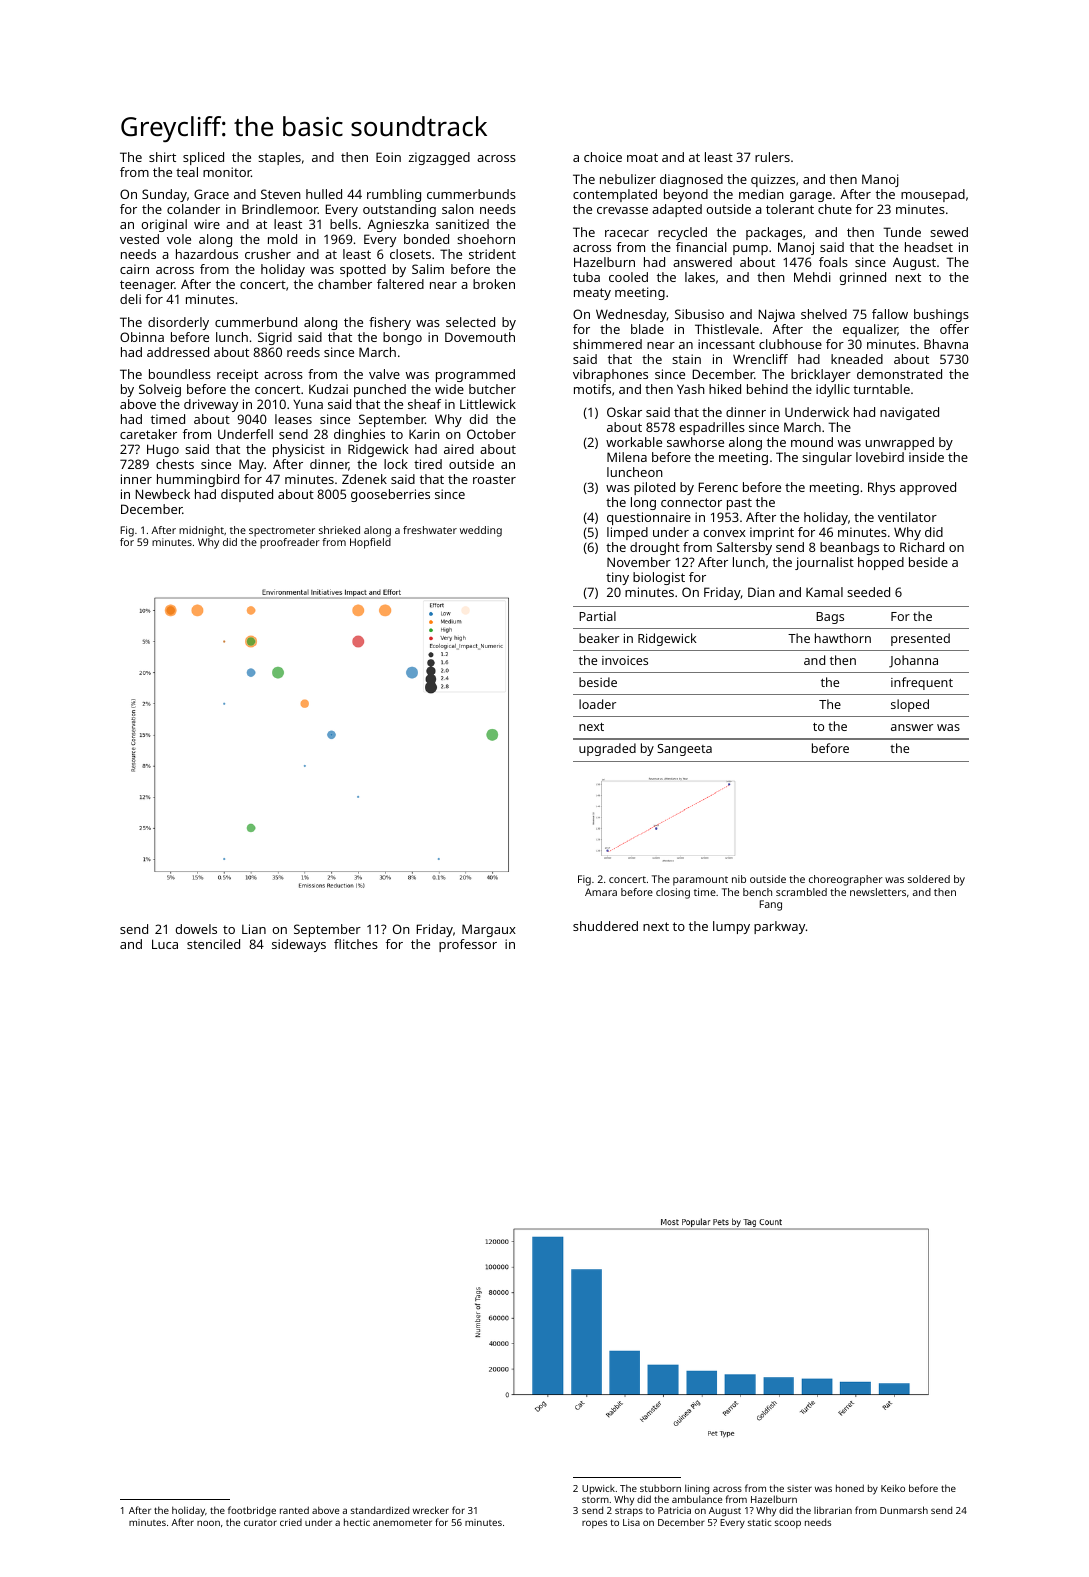  What do you see at coordinates (481, 531) in the page?
I see `wedding` at bounding box center [481, 531].
